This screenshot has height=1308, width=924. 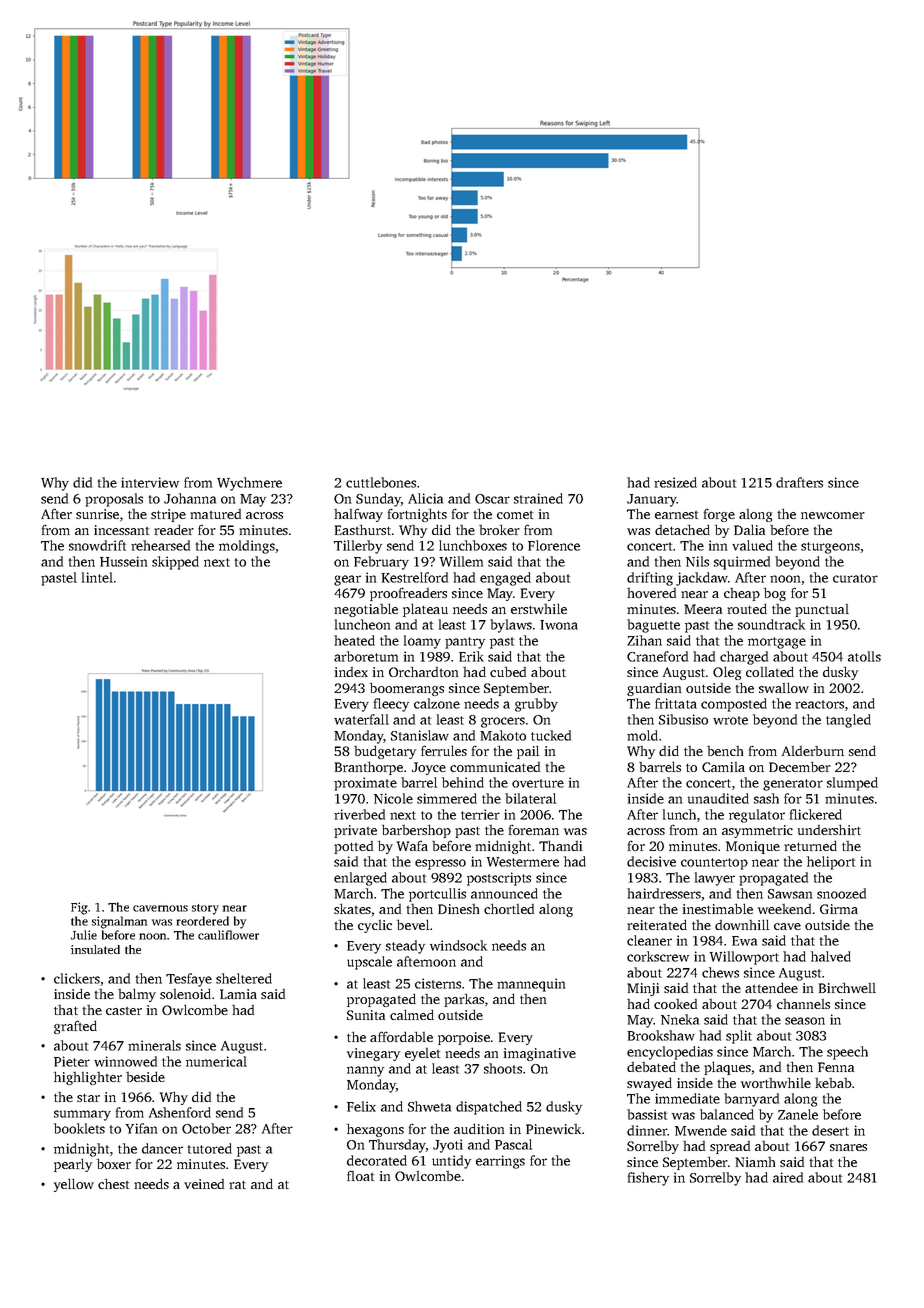 What do you see at coordinates (204, 1184) in the screenshot?
I see `veined` at bounding box center [204, 1184].
